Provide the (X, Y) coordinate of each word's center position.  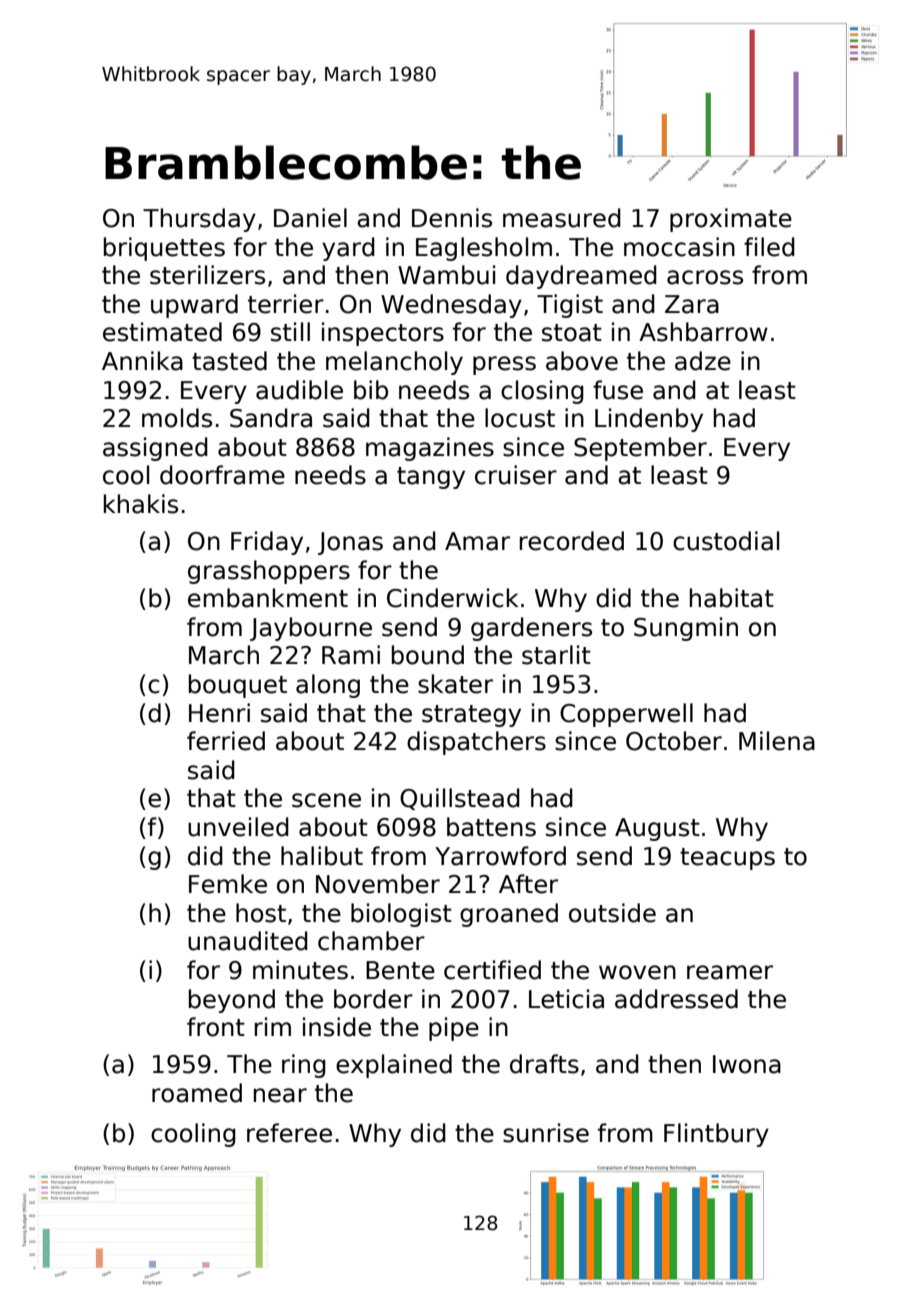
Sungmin (686, 629)
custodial (726, 541)
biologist (401, 915)
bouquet (238, 686)
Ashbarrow (703, 332)
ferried (226, 741)
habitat (732, 598)
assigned (155, 449)
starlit (556, 655)
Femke (228, 884)
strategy (471, 716)
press (504, 365)
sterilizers (207, 275)
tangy (431, 478)
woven (637, 972)
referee (289, 1133)
